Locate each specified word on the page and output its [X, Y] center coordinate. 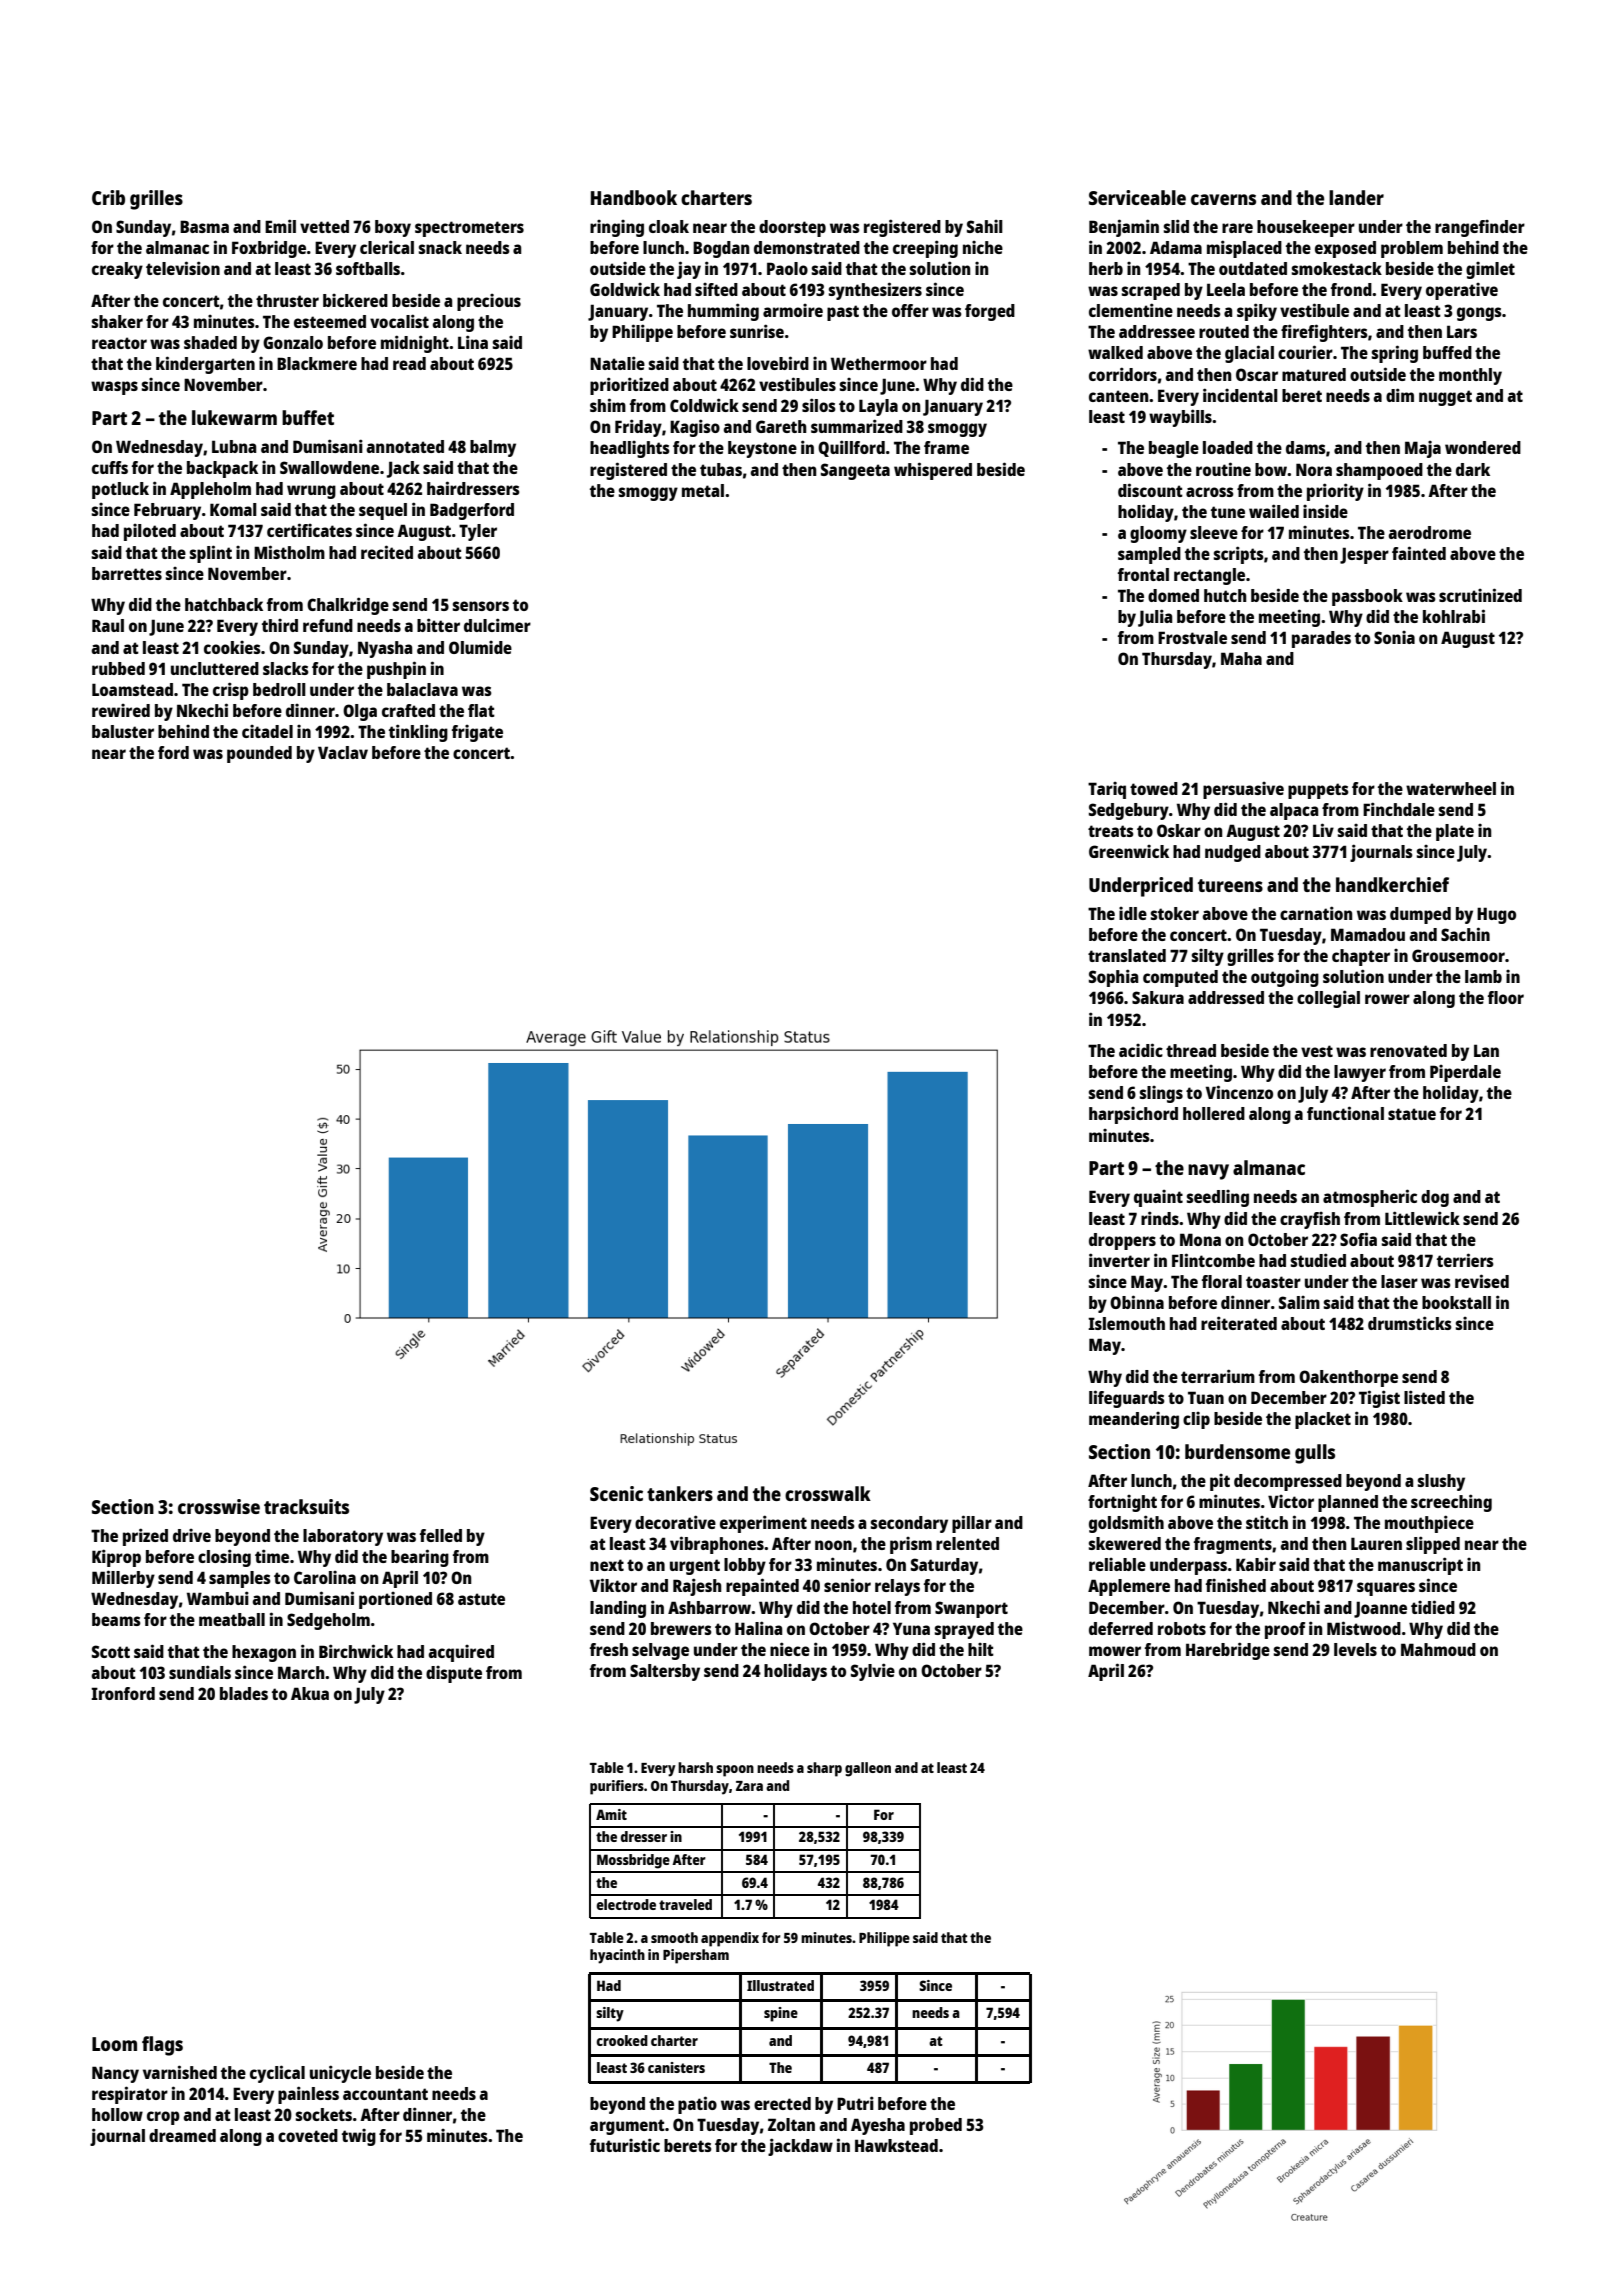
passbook [1367, 597]
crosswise [219, 1506]
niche [983, 247]
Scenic [616, 1493]
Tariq [1107, 790]
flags [162, 2046]
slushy [1441, 1482]
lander [1356, 197]
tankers [680, 1493]
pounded [259, 754]
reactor [119, 343]
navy [1208, 1172]
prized [145, 1537]
